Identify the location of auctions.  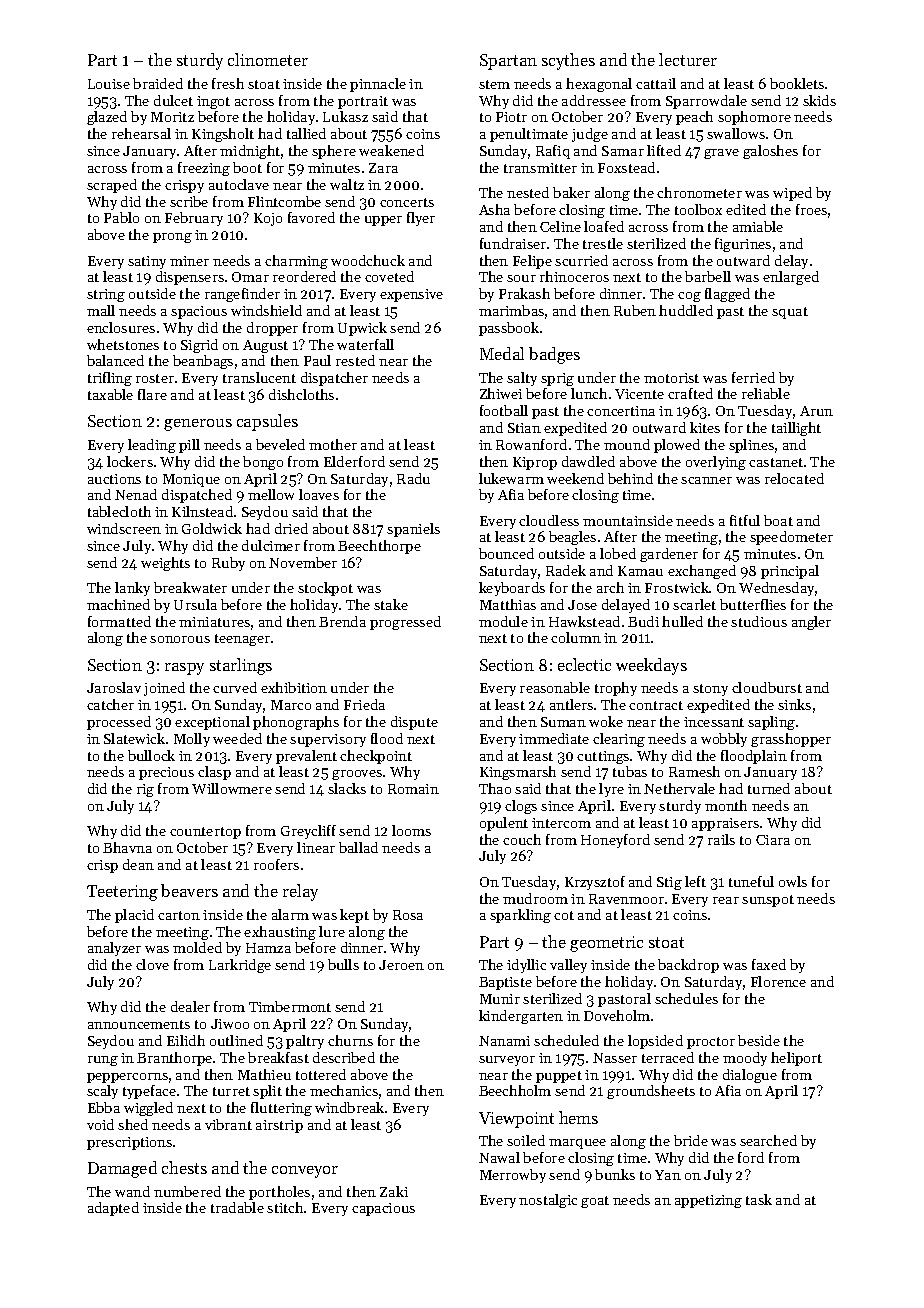
(114, 479).
